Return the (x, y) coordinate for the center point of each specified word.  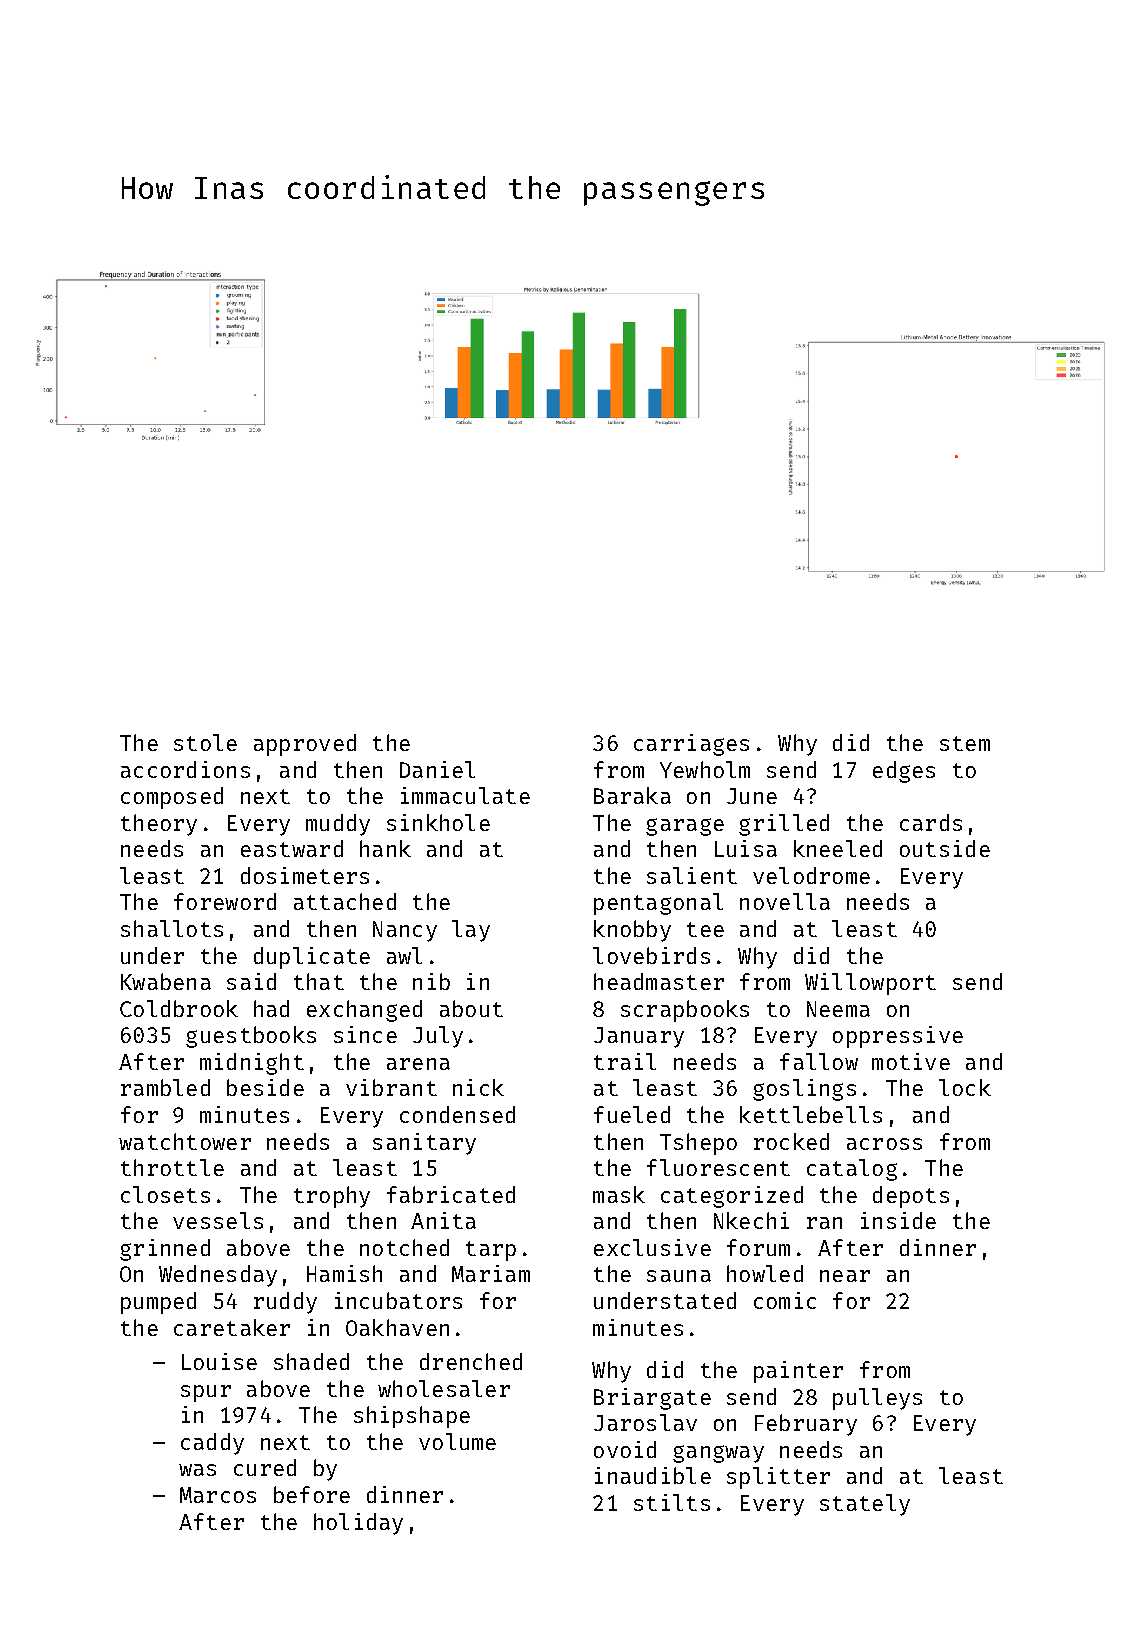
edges (904, 772)
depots (911, 1197)
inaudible (653, 1475)
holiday (358, 1524)
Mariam (491, 1273)
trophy (332, 1197)
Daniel (437, 769)
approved (305, 745)
